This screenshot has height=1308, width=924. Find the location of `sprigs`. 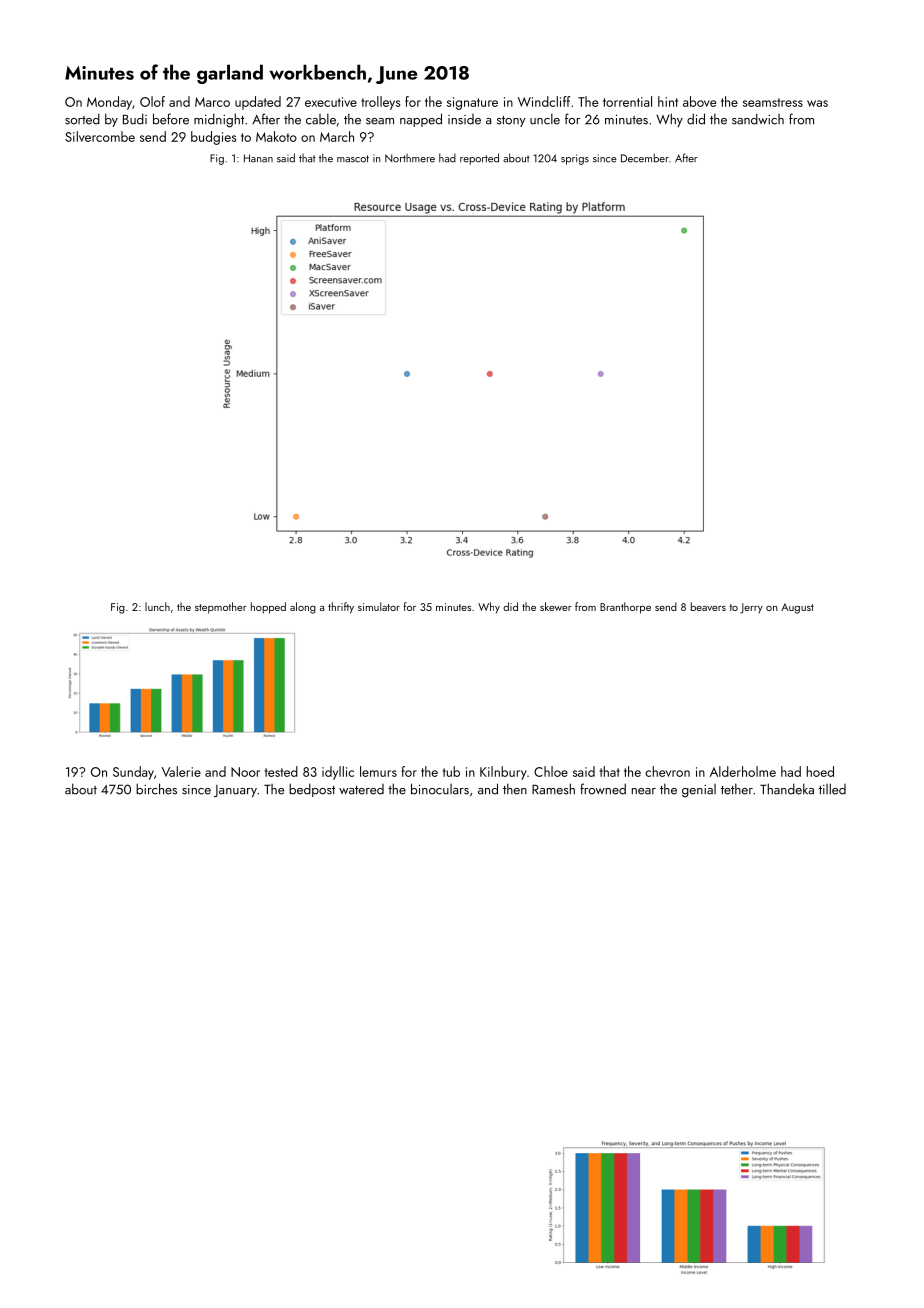

sprigs is located at coordinates (575, 159).
